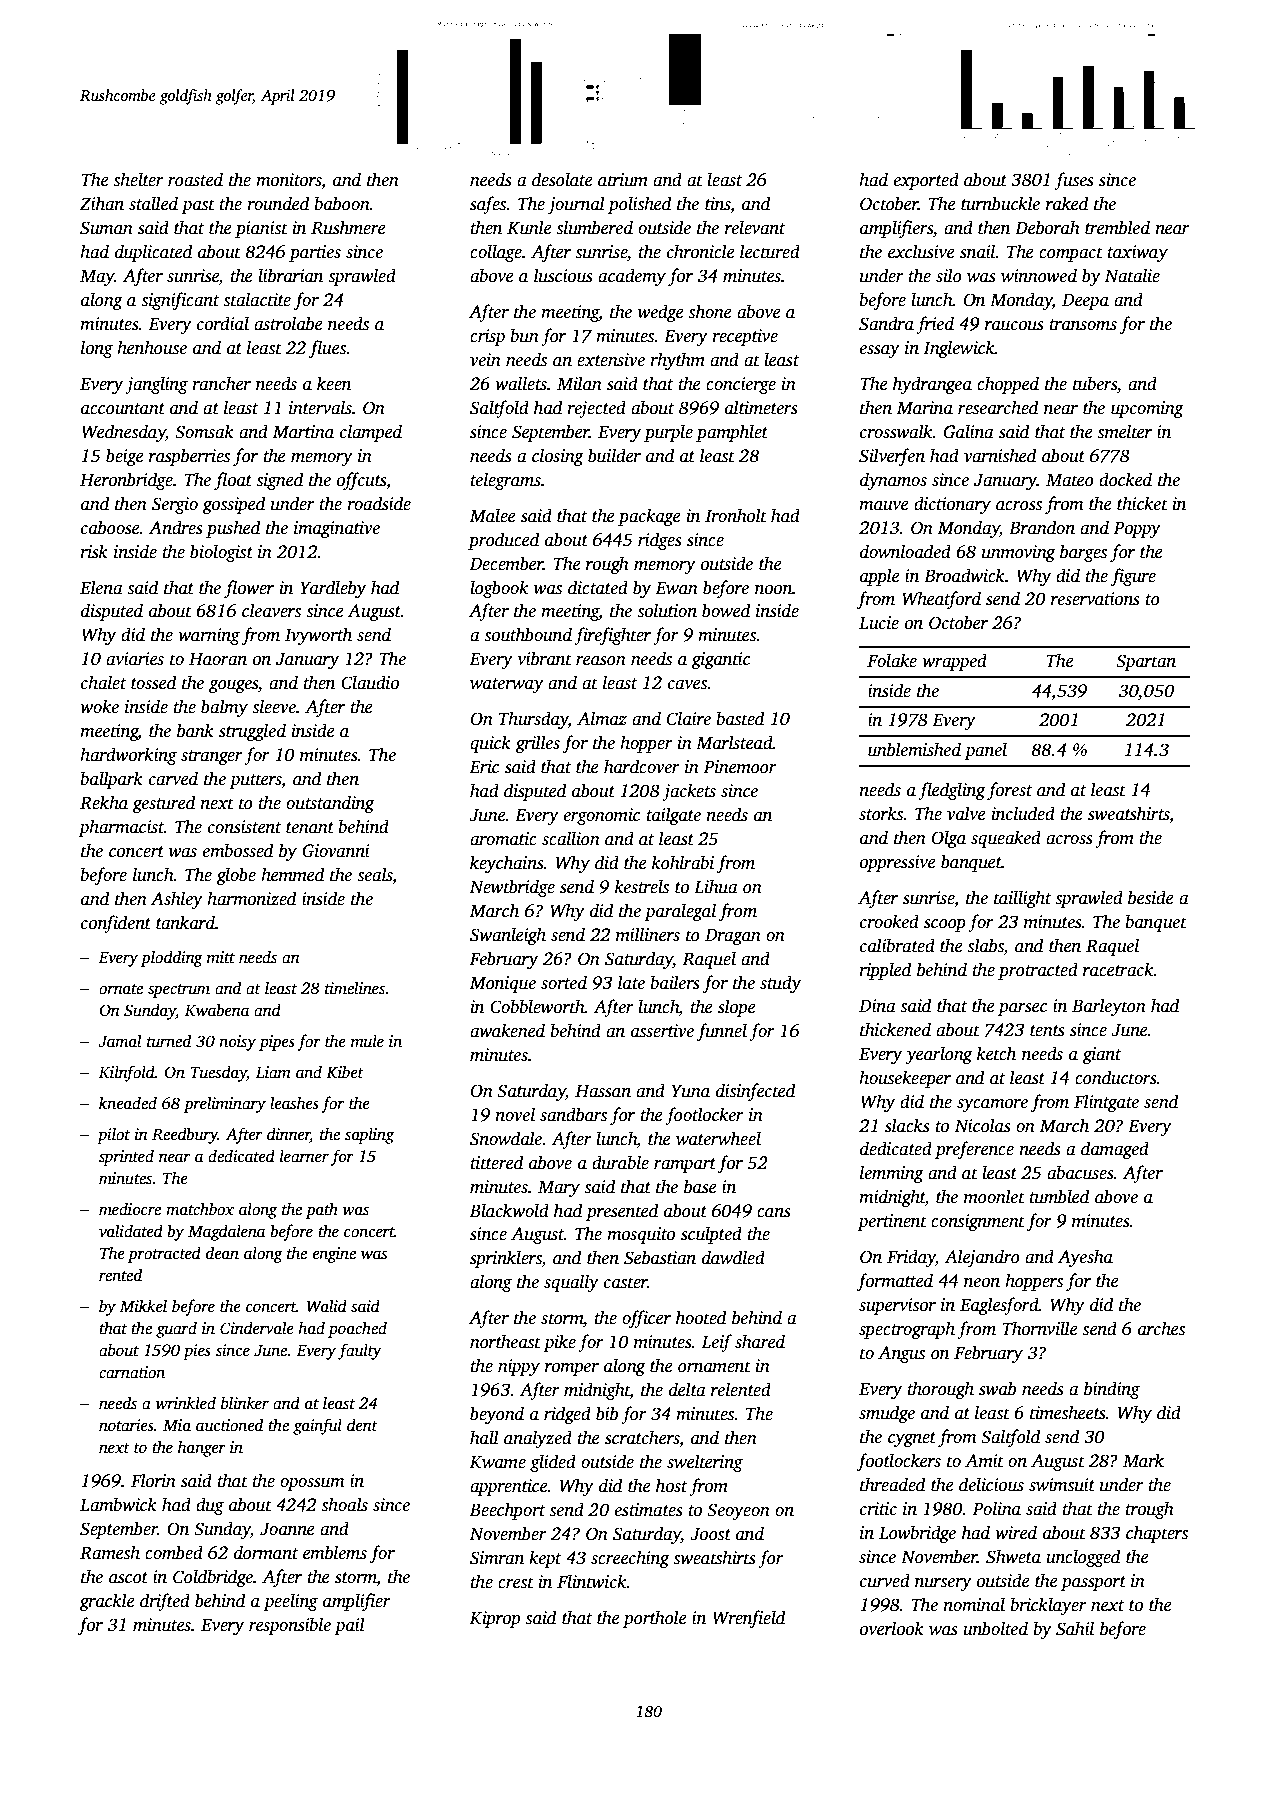 The width and height of the screenshot is (1271, 1798). What do you see at coordinates (503, 839) in the screenshot?
I see `aromatic` at bounding box center [503, 839].
